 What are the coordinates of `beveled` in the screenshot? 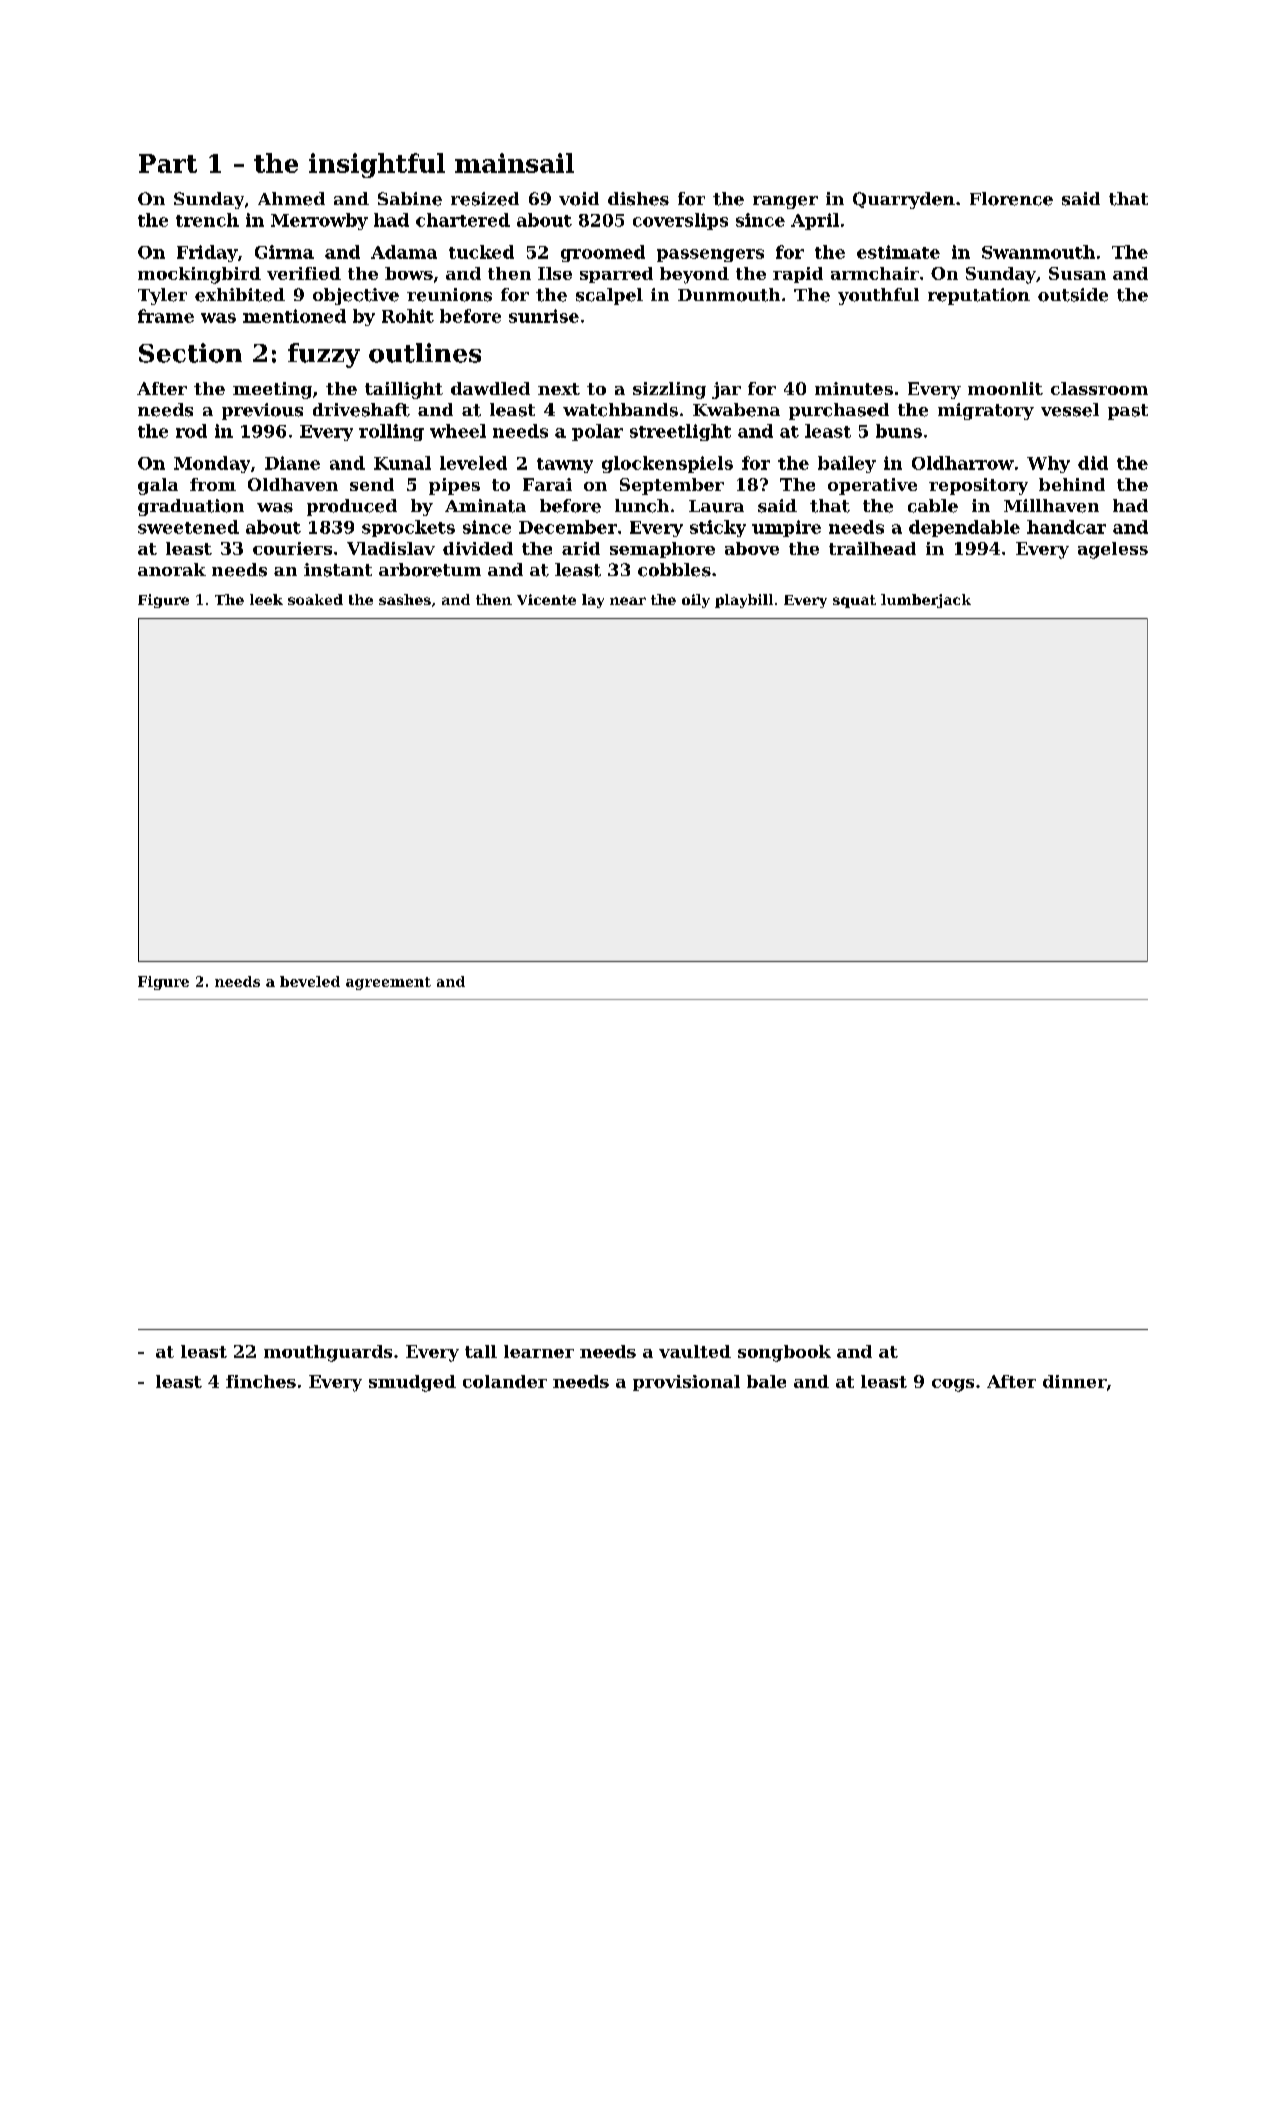 It's located at (310, 981).
